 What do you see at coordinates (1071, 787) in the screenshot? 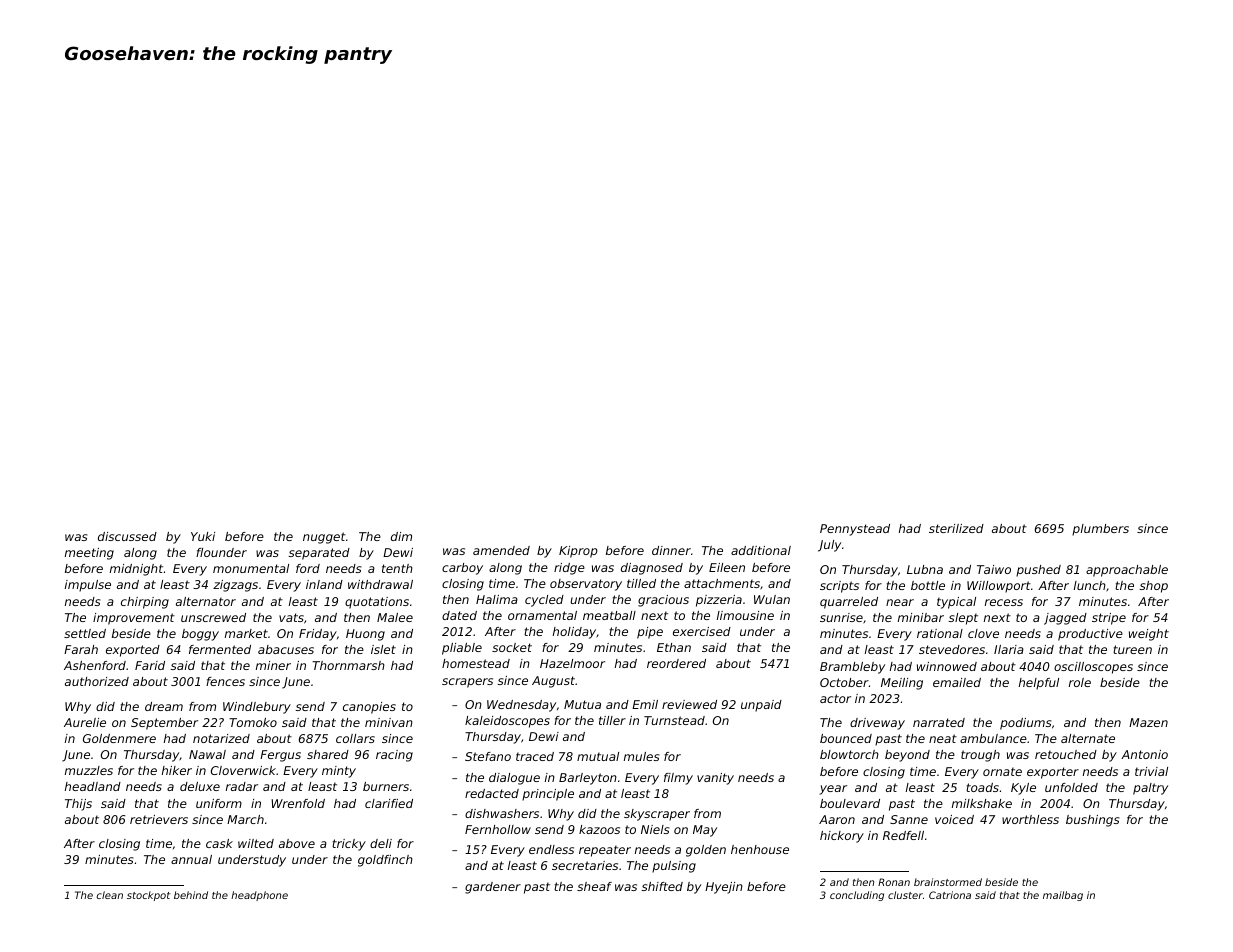
I see `unfolded` at bounding box center [1071, 787].
